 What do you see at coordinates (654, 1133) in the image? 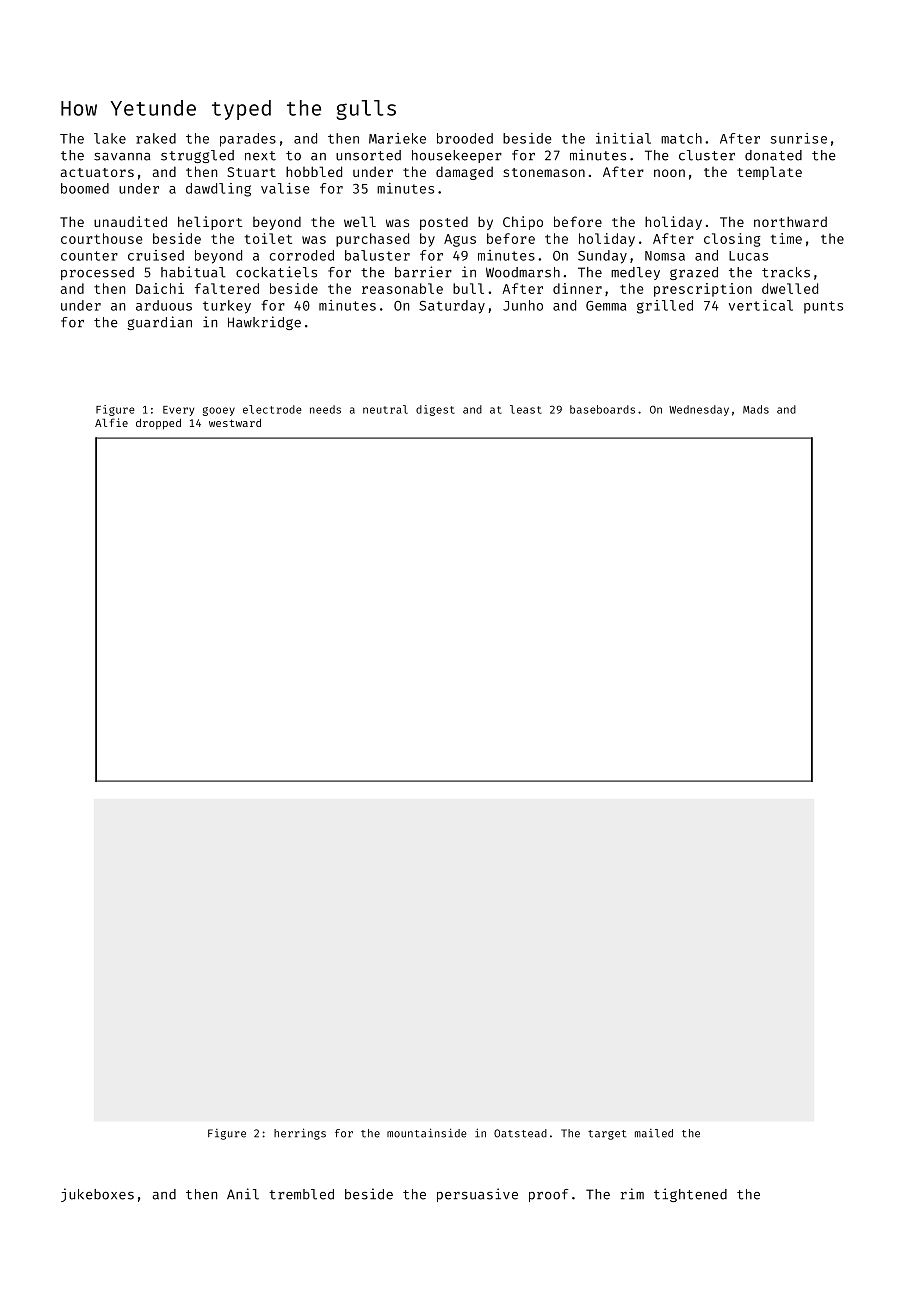
I see `mailed` at bounding box center [654, 1133].
